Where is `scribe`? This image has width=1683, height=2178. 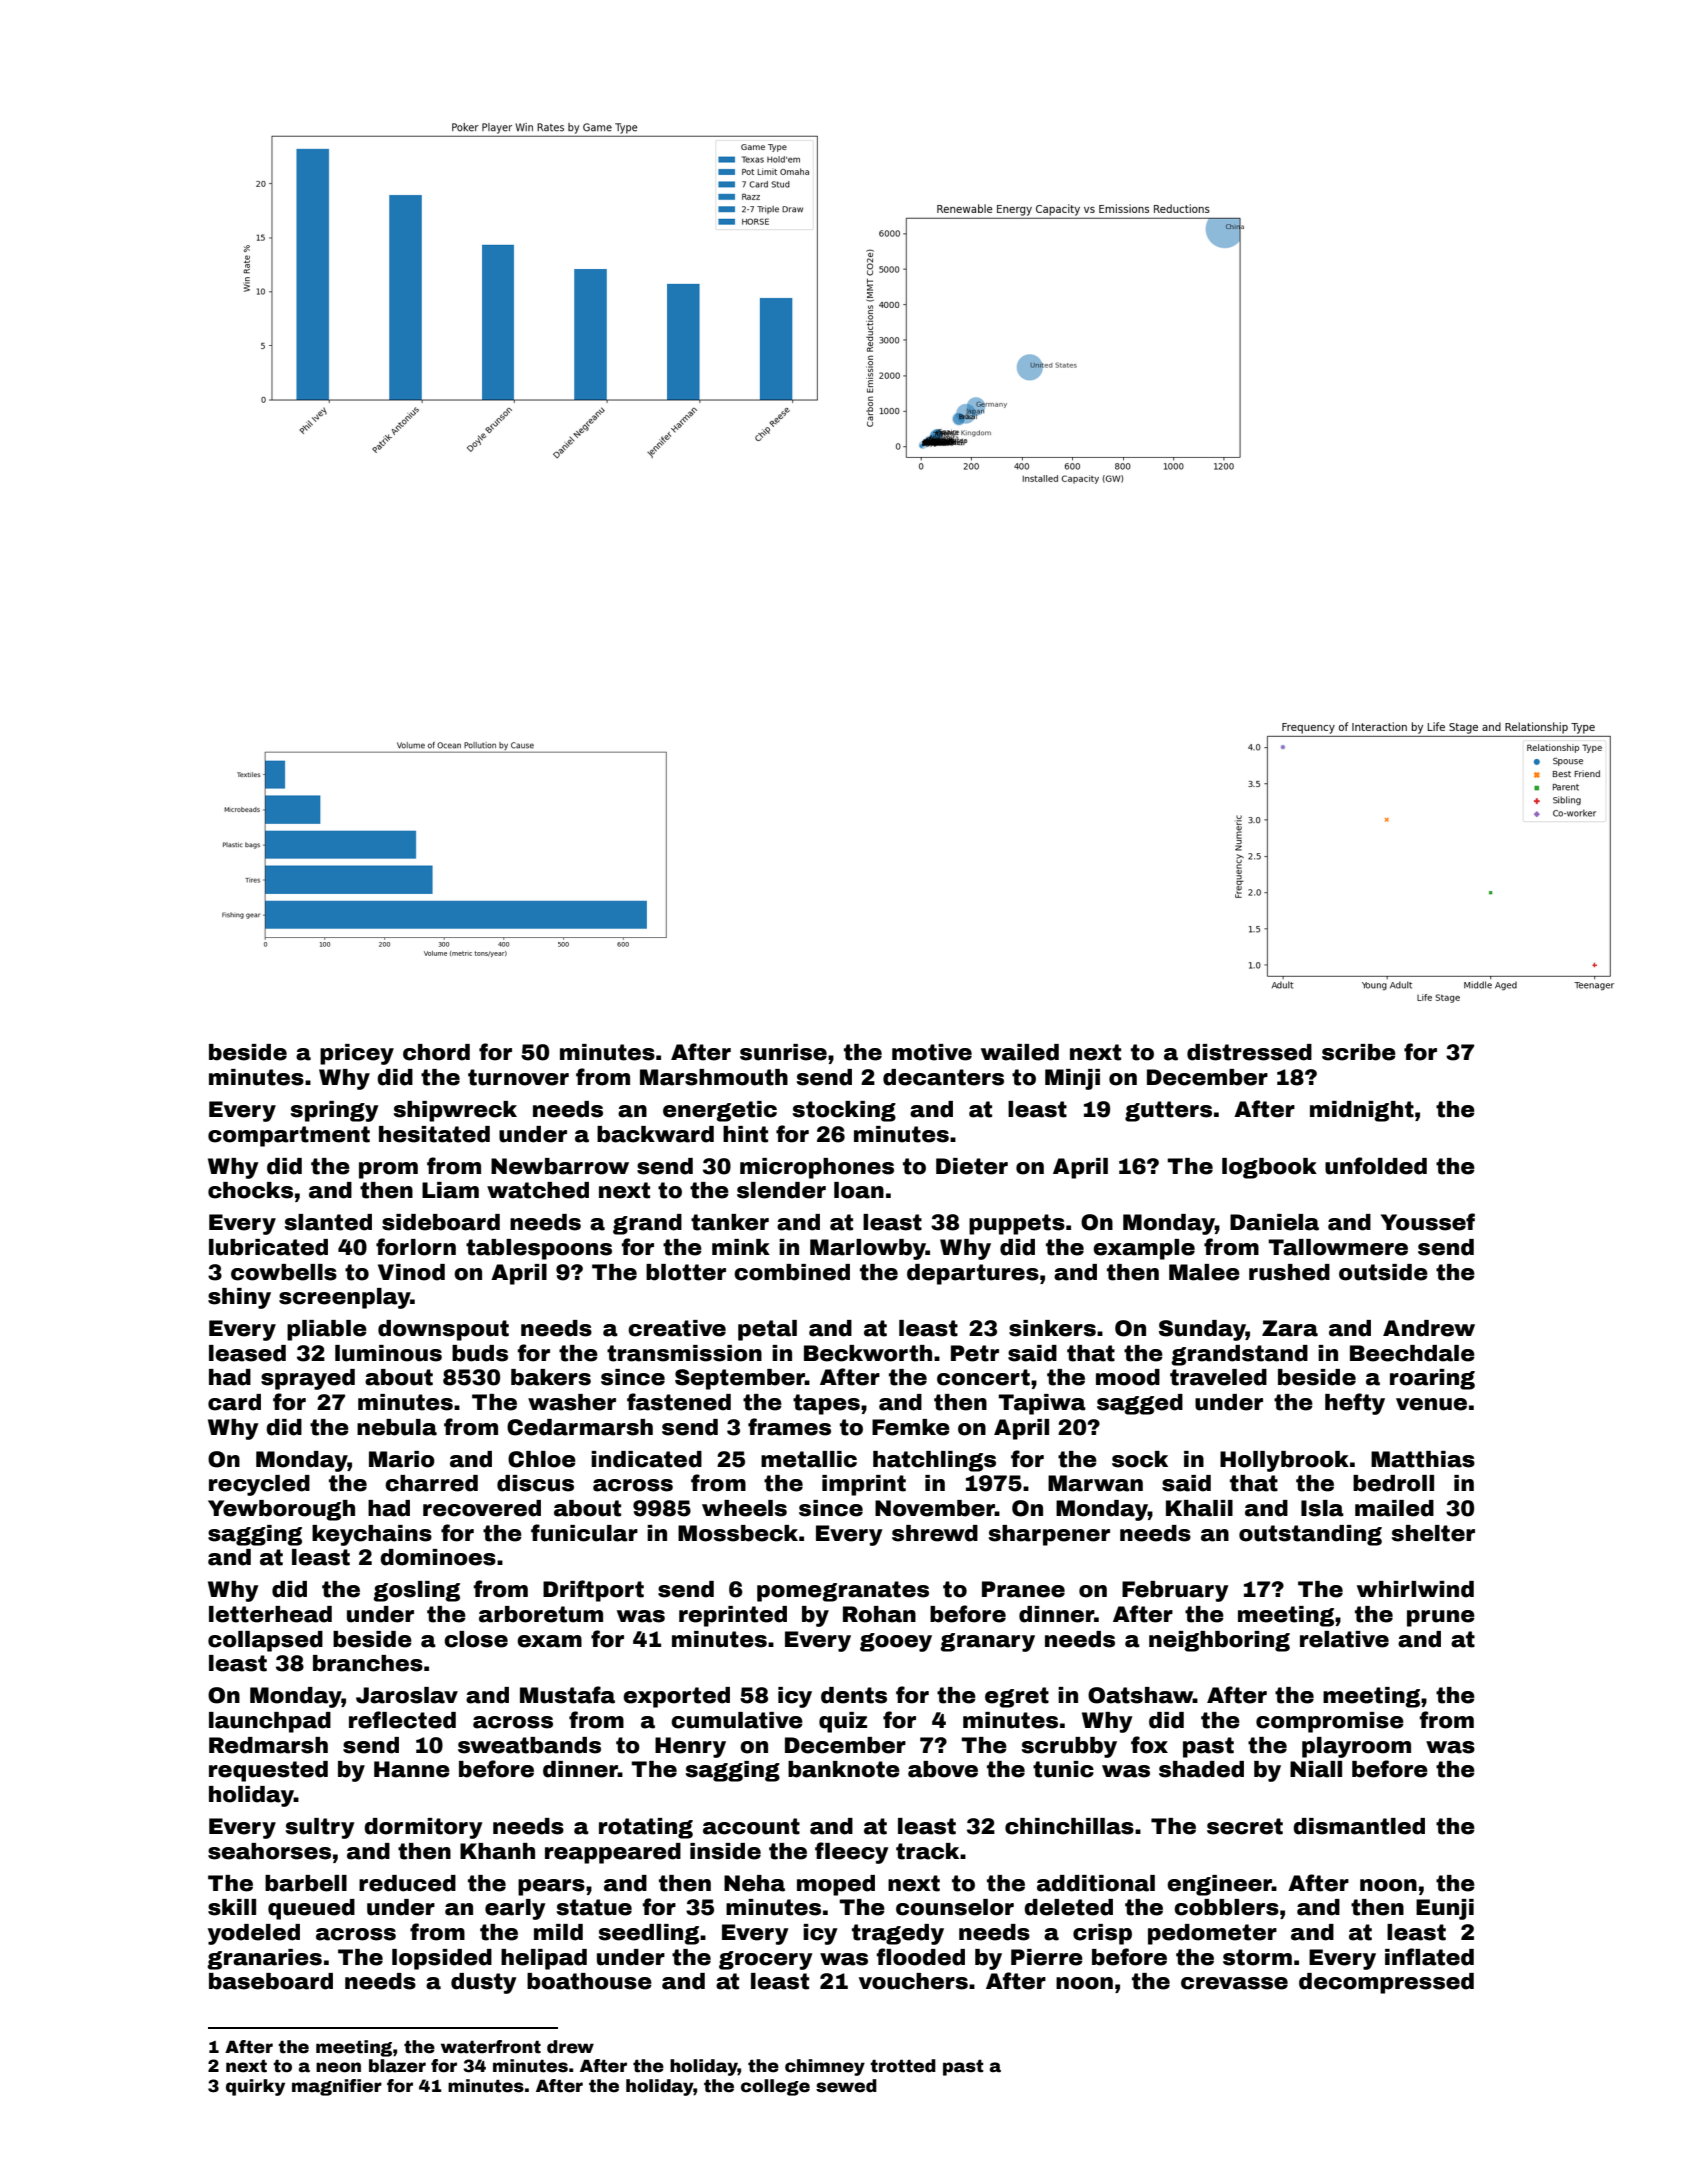 scribe is located at coordinates (1359, 1052).
